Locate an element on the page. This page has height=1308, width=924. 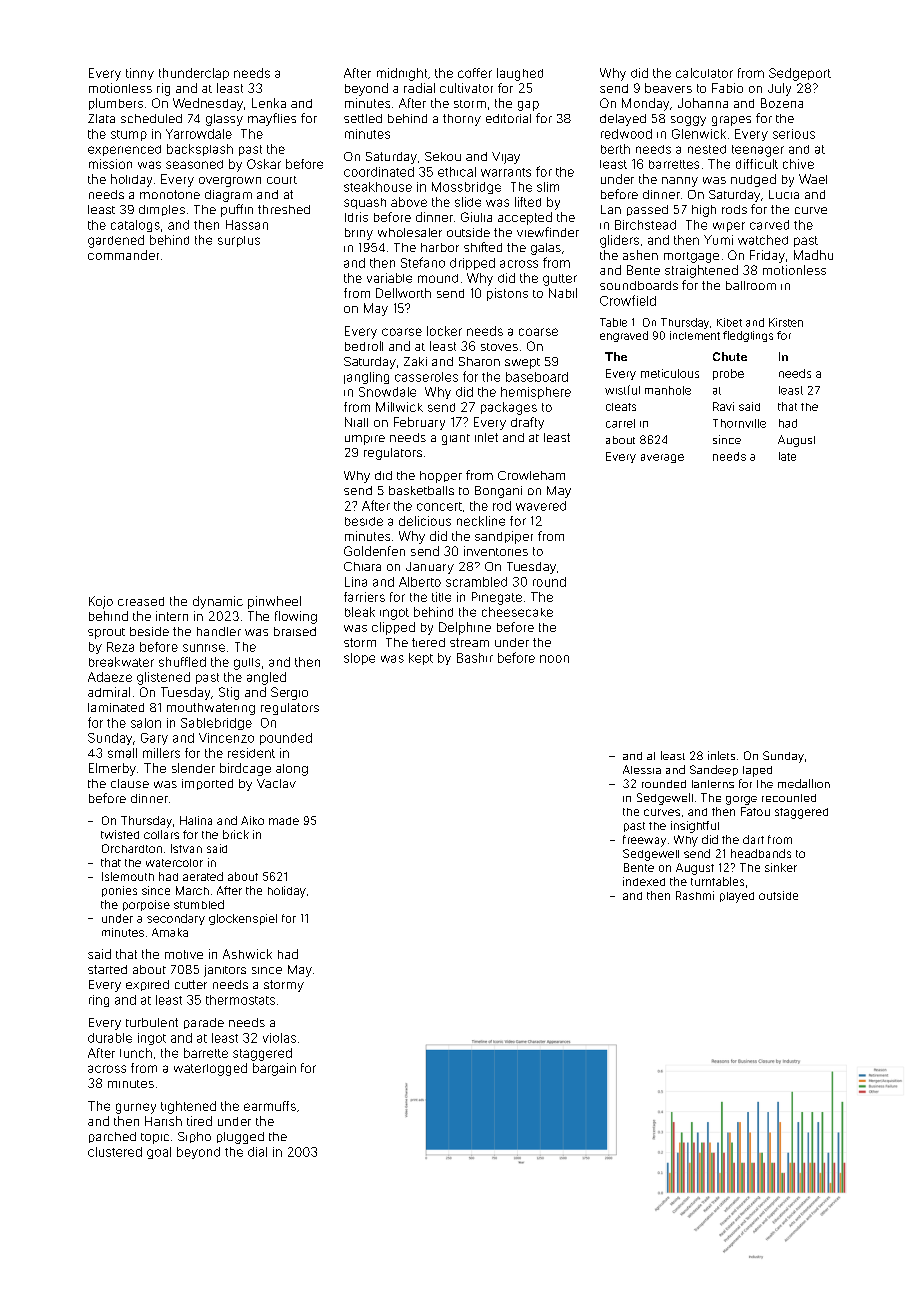
tinny is located at coordinates (140, 74).
